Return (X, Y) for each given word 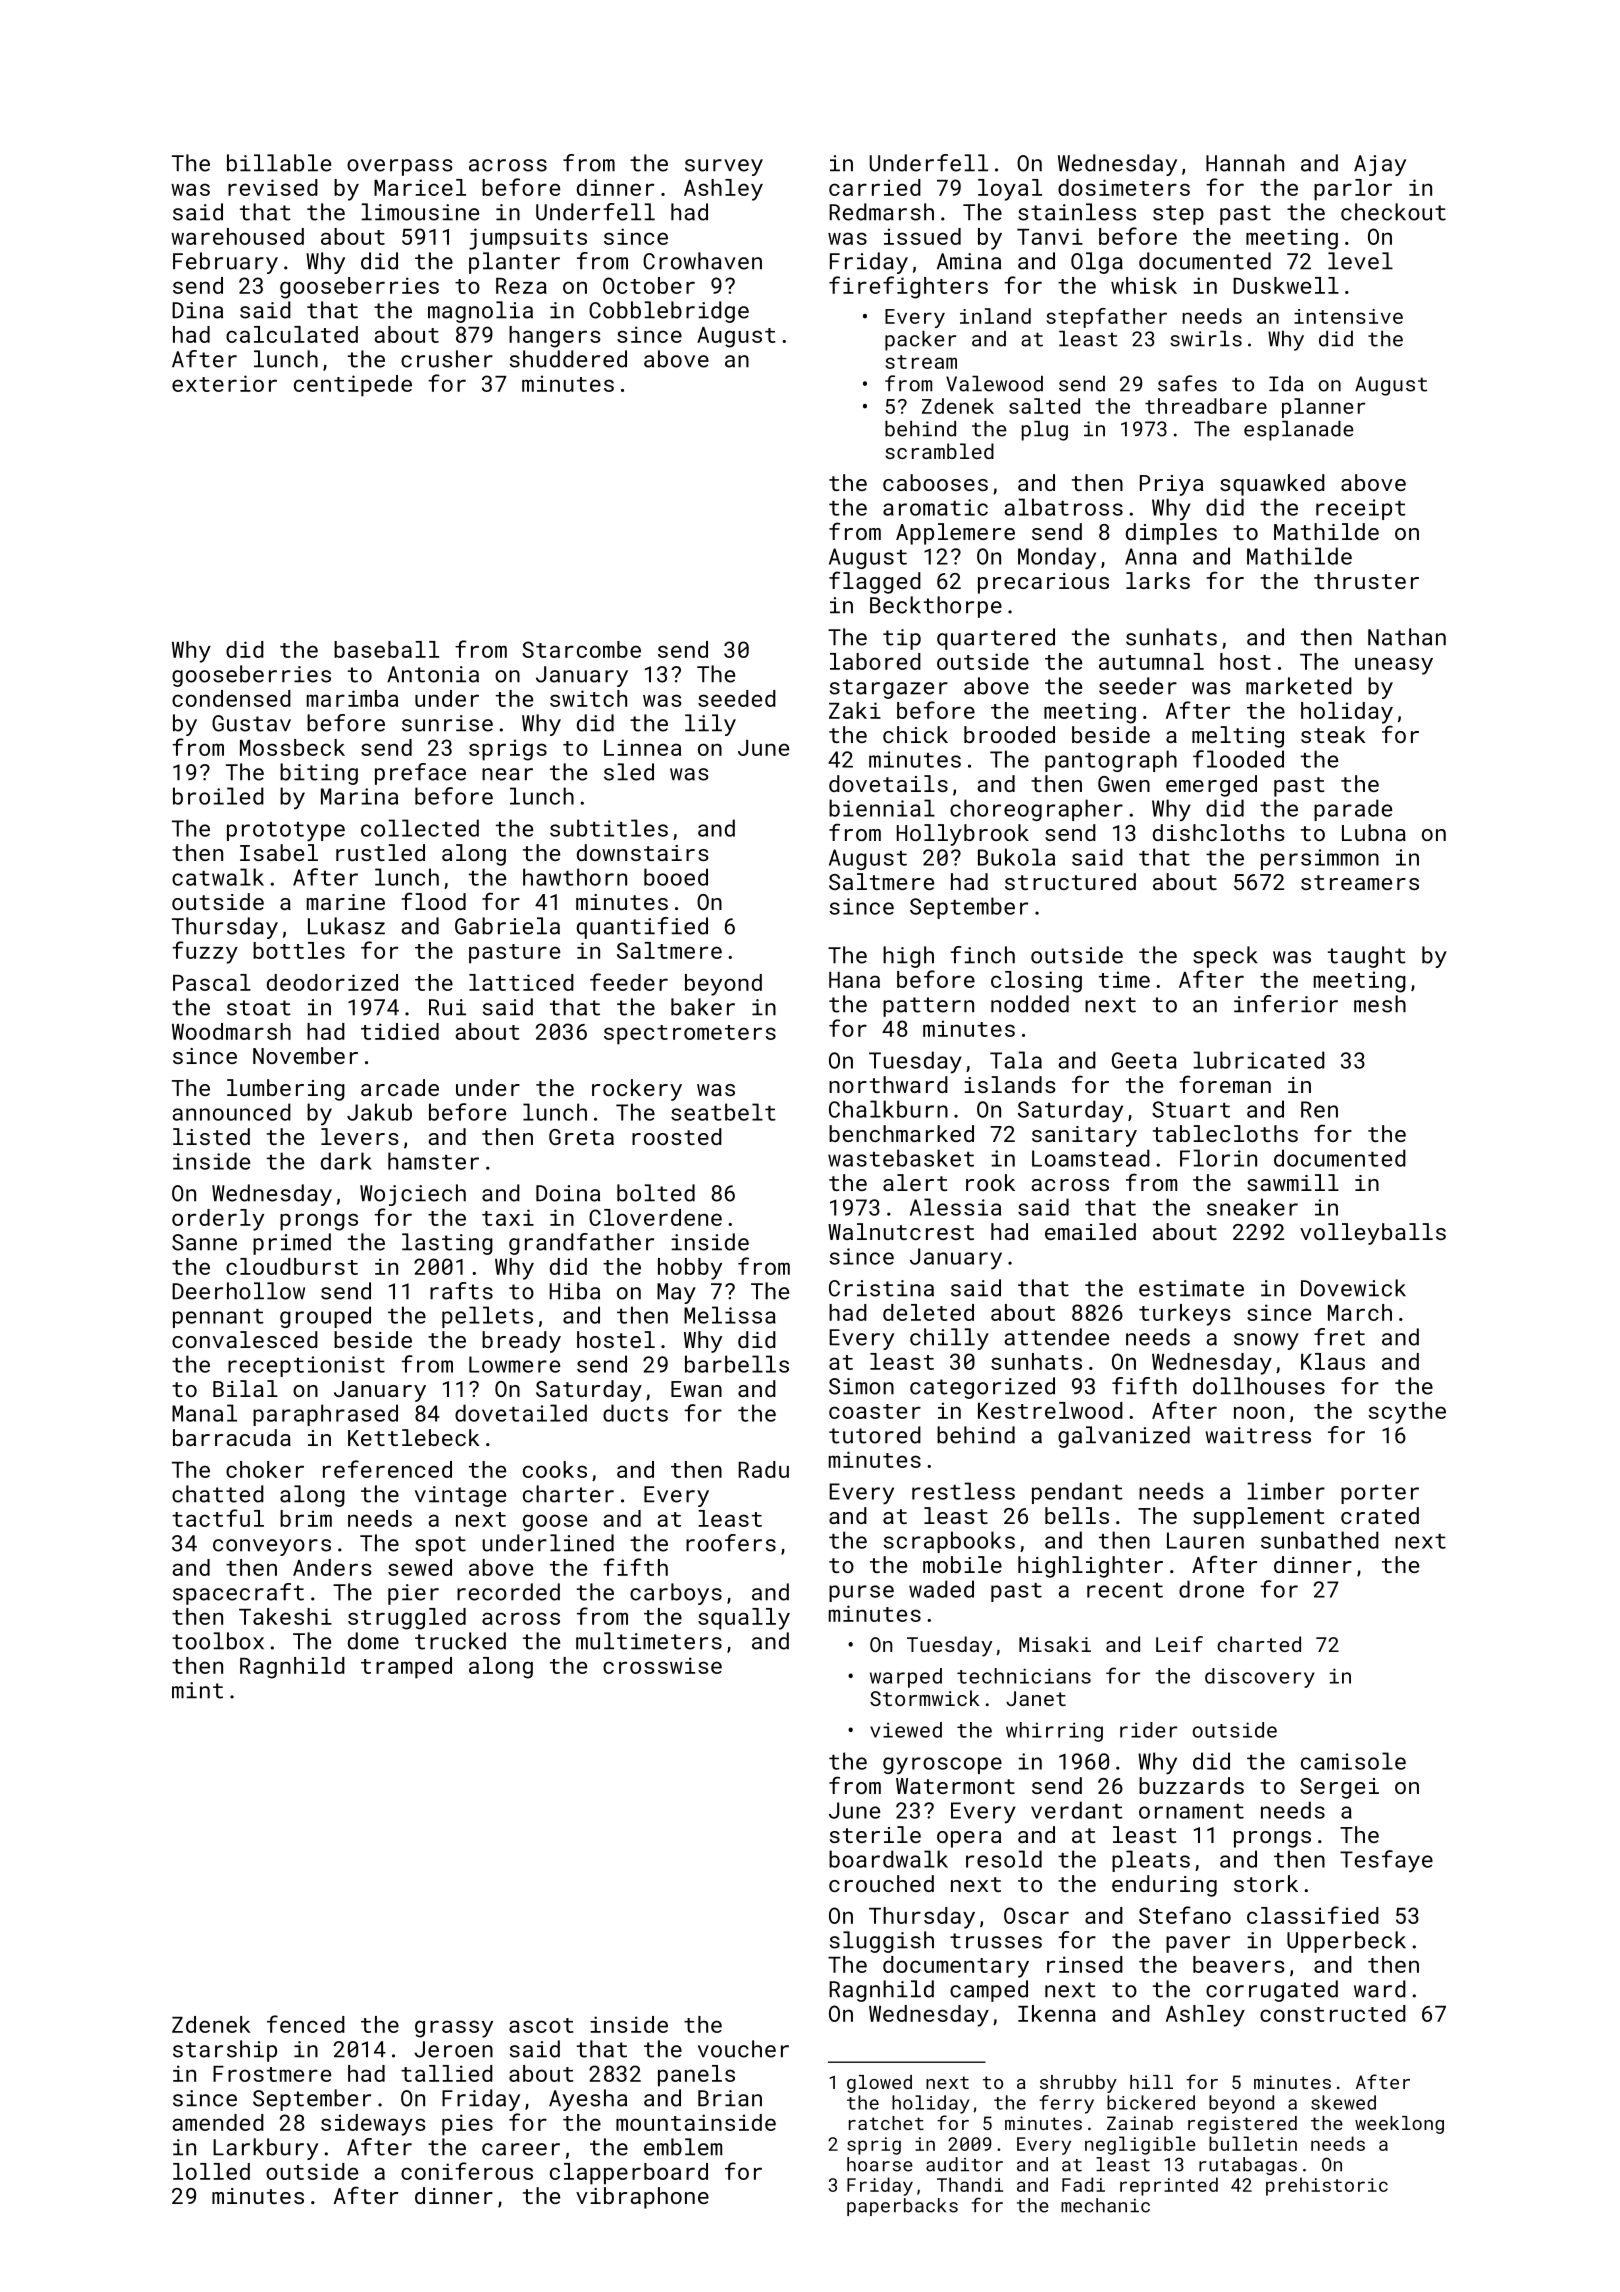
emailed (1090, 1231)
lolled (211, 2171)
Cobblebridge (669, 312)
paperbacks (902, 2207)
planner (1323, 408)
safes (1187, 383)
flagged (875, 582)
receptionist (306, 1366)
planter (514, 263)
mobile (962, 1564)
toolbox (218, 1641)
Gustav (251, 723)
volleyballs (1373, 1234)
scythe (1407, 1413)
